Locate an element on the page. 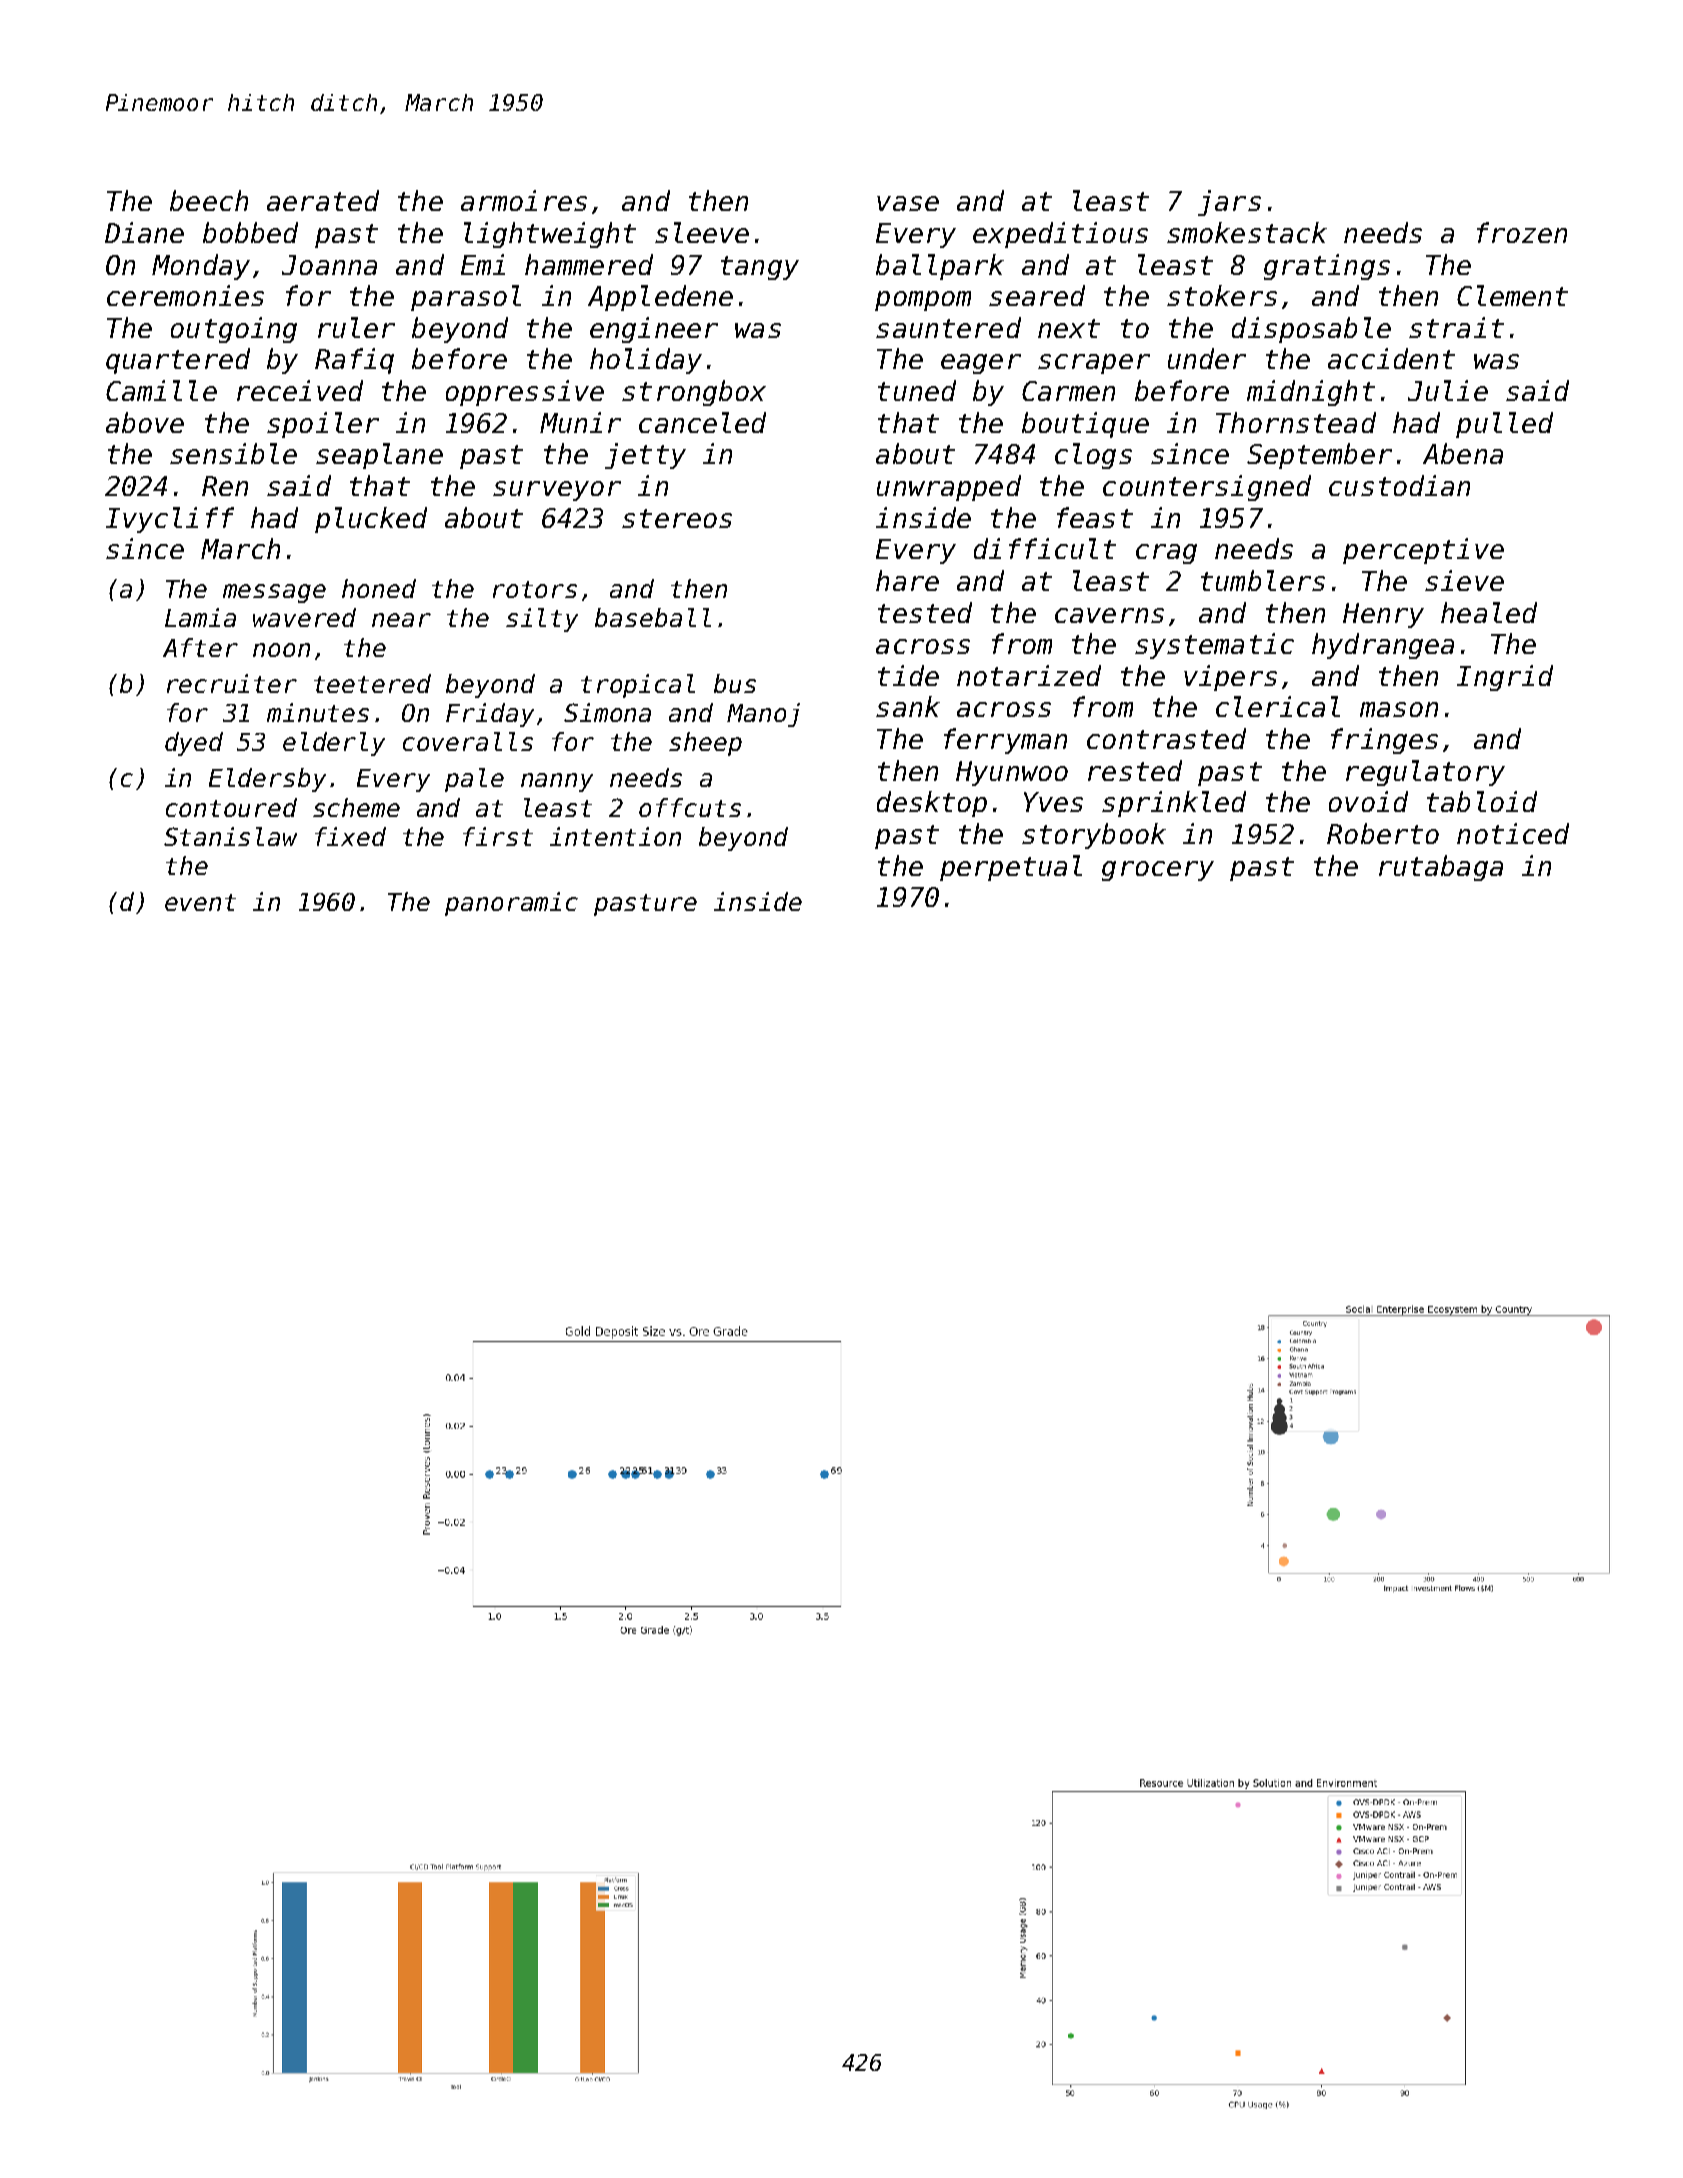  Ingrid is located at coordinates (1505, 678).
